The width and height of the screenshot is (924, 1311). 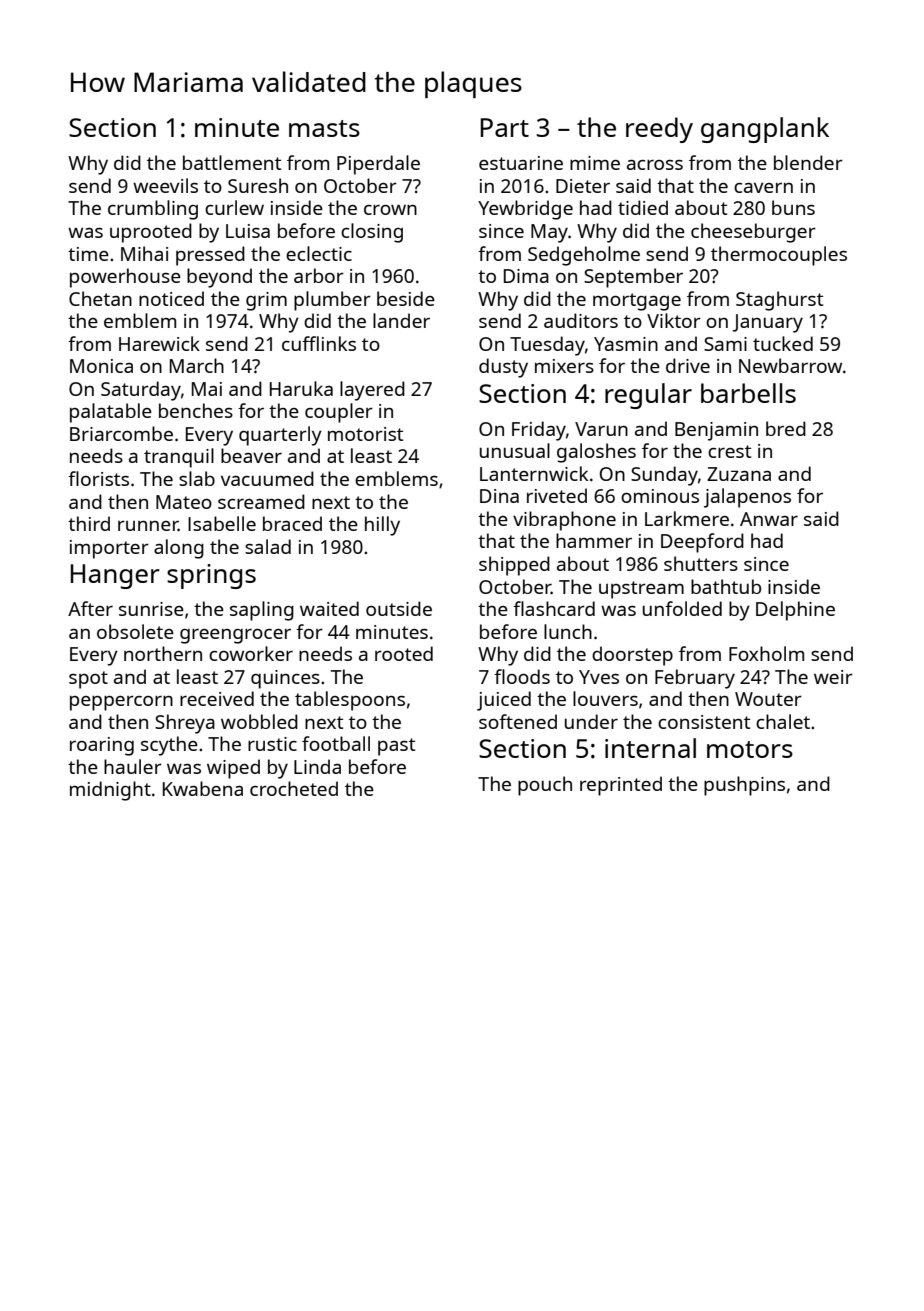 I want to click on dusty, so click(x=503, y=368).
